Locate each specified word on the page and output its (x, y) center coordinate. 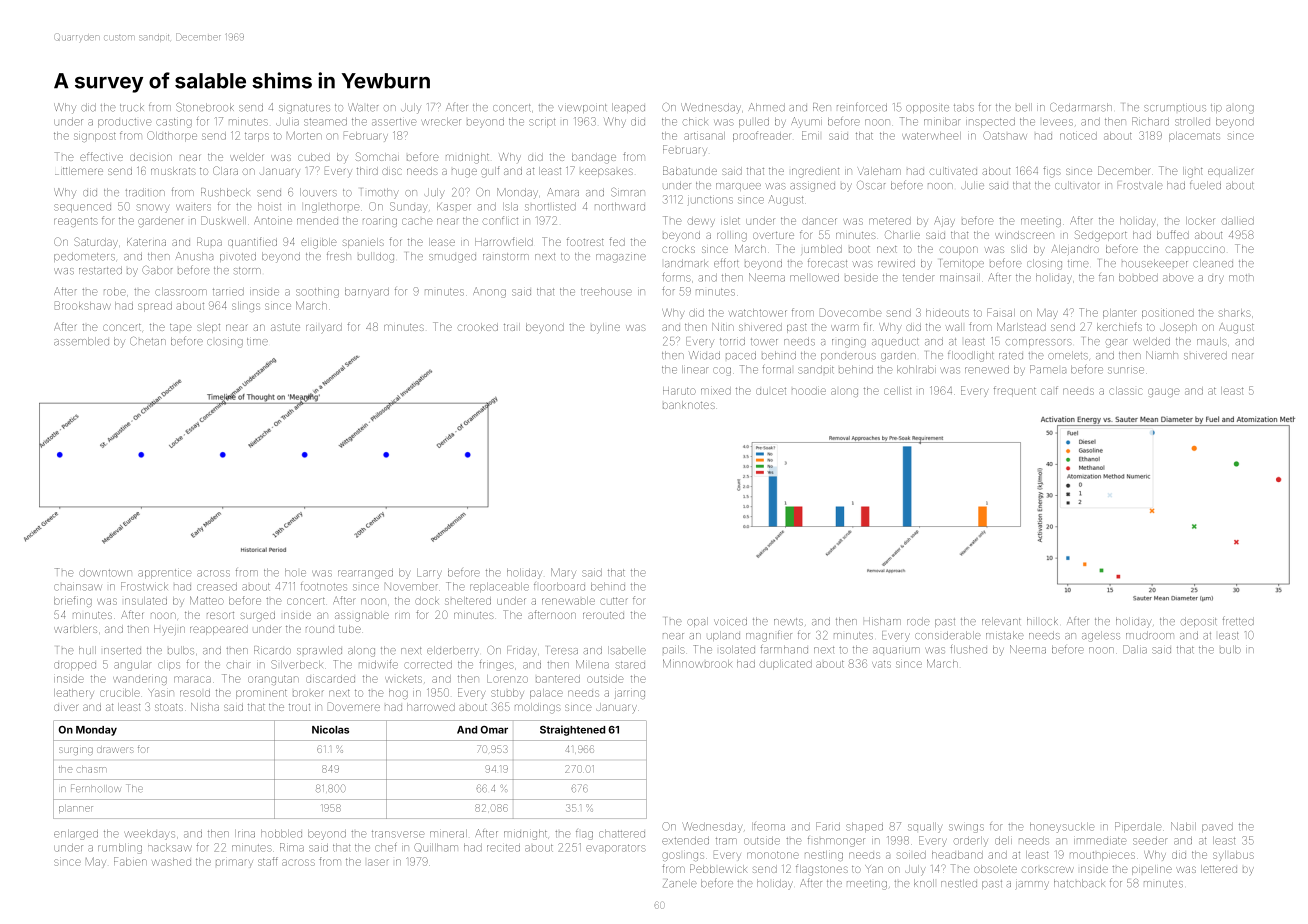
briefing (73, 601)
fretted (1238, 621)
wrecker (441, 122)
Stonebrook (205, 107)
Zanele (680, 883)
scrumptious (1175, 108)
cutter (614, 601)
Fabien (130, 861)
